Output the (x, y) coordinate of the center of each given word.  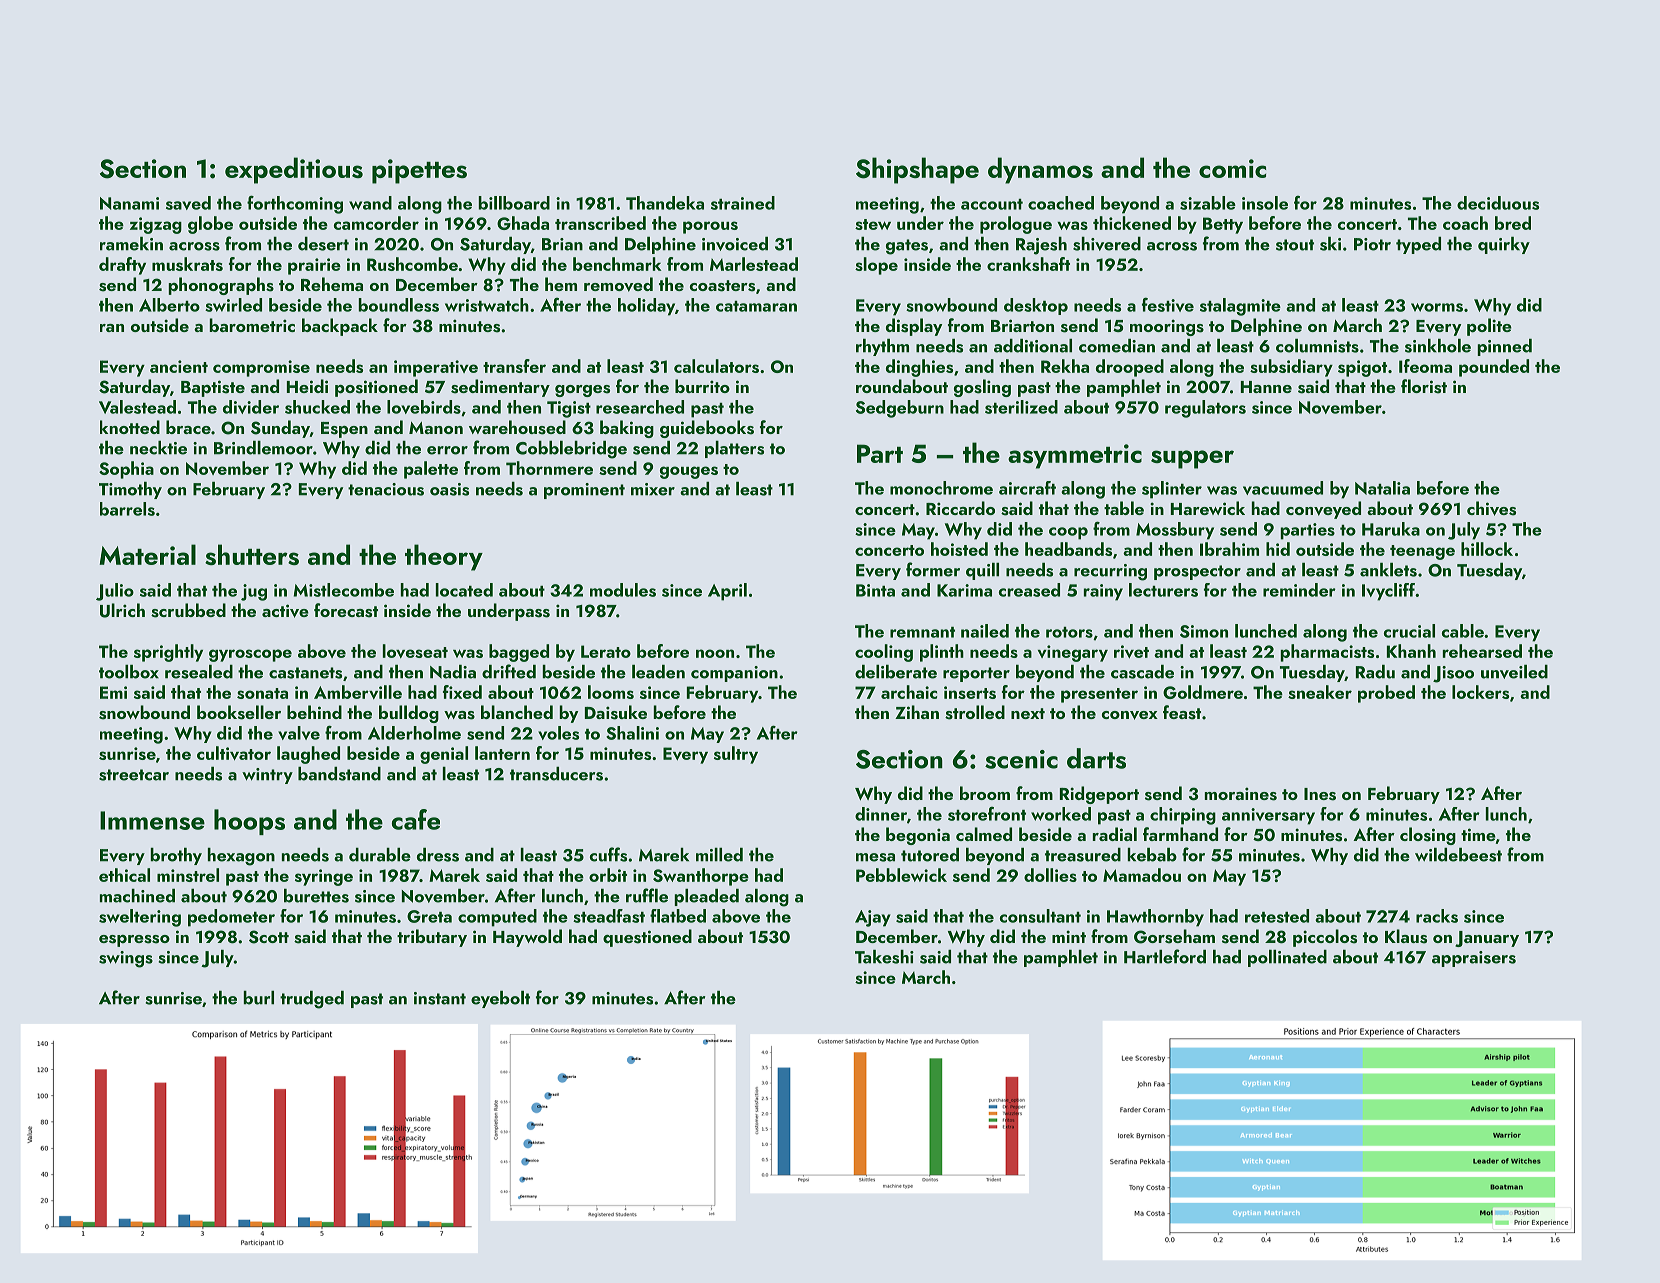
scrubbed (188, 610)
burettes (316, 896)
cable (1463, 631)
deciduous (1498, 203)
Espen (344, 430)
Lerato (606, 651)
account (992, 204)
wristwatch (487, 305)
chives (1491, 508)
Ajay (873, 918)
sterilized (1021, 407)
